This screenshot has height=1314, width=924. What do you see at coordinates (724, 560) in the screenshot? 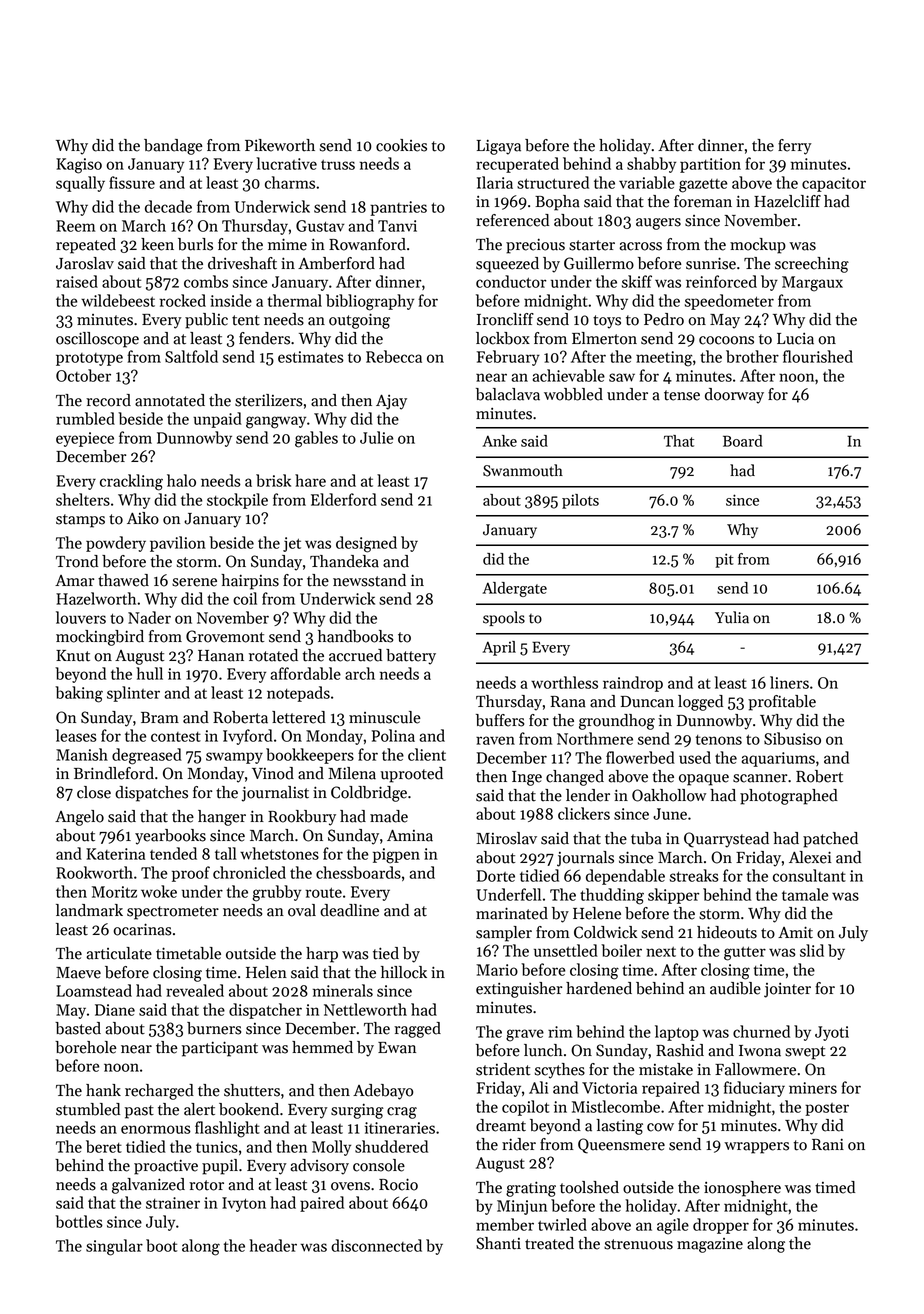
I see `pit` at bounding box center [724, 560].
